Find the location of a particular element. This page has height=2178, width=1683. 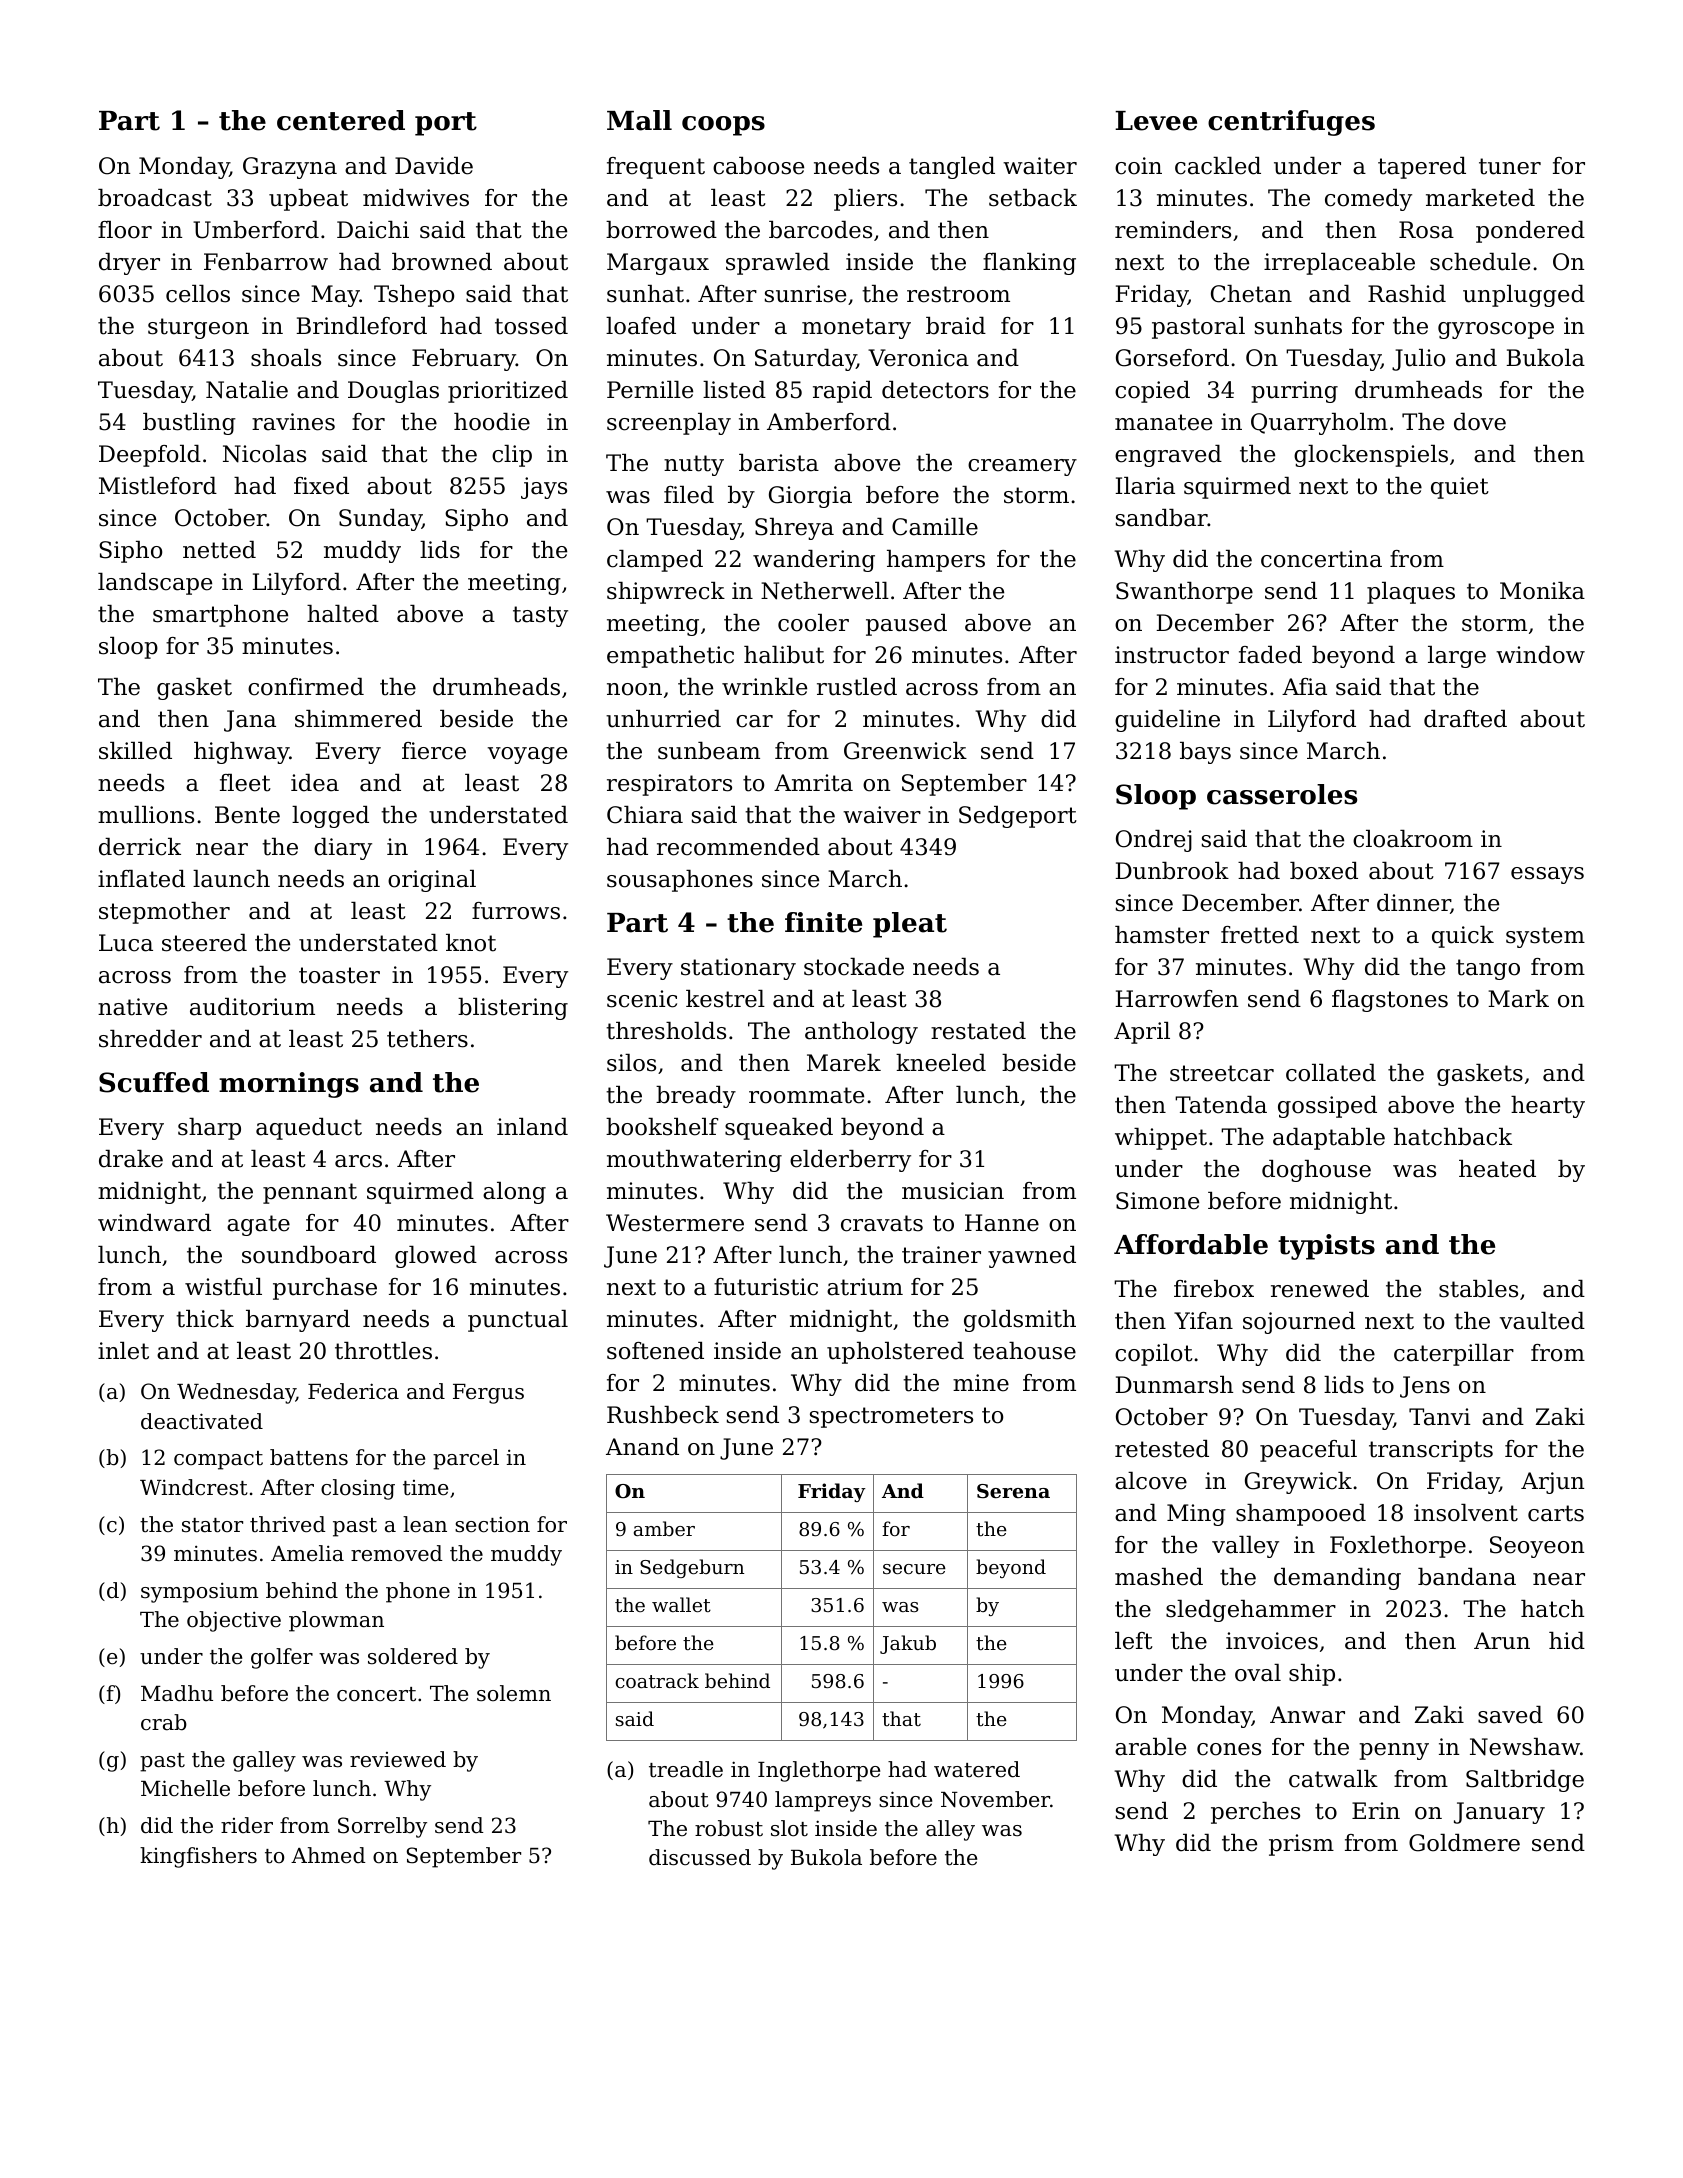

copilot is located at coordinates (1154, 1355).
